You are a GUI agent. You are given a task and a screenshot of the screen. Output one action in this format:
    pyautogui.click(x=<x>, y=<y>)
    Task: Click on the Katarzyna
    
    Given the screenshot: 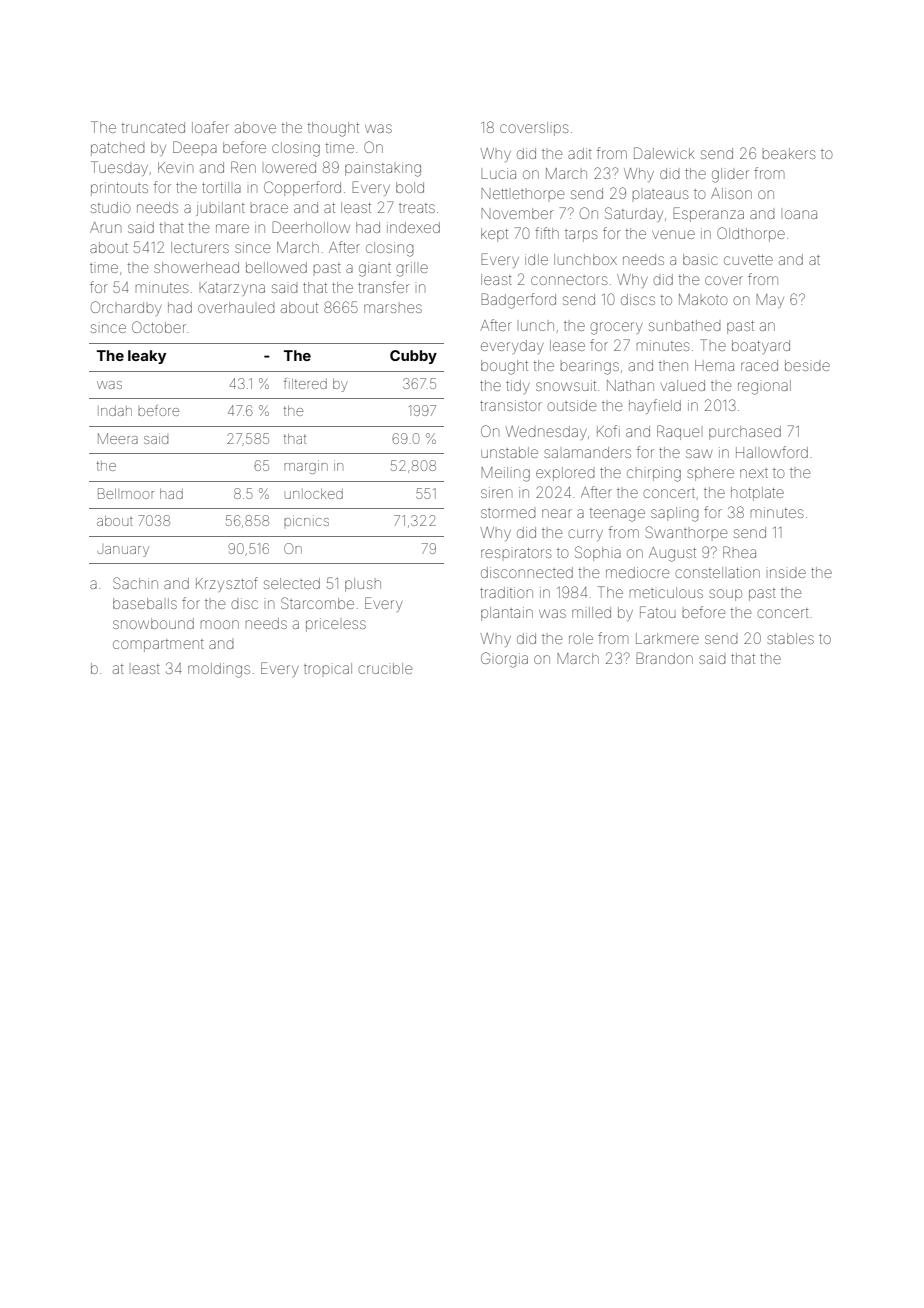 What is the action you would take?
    pyautogui.click(x=232, y=289)
